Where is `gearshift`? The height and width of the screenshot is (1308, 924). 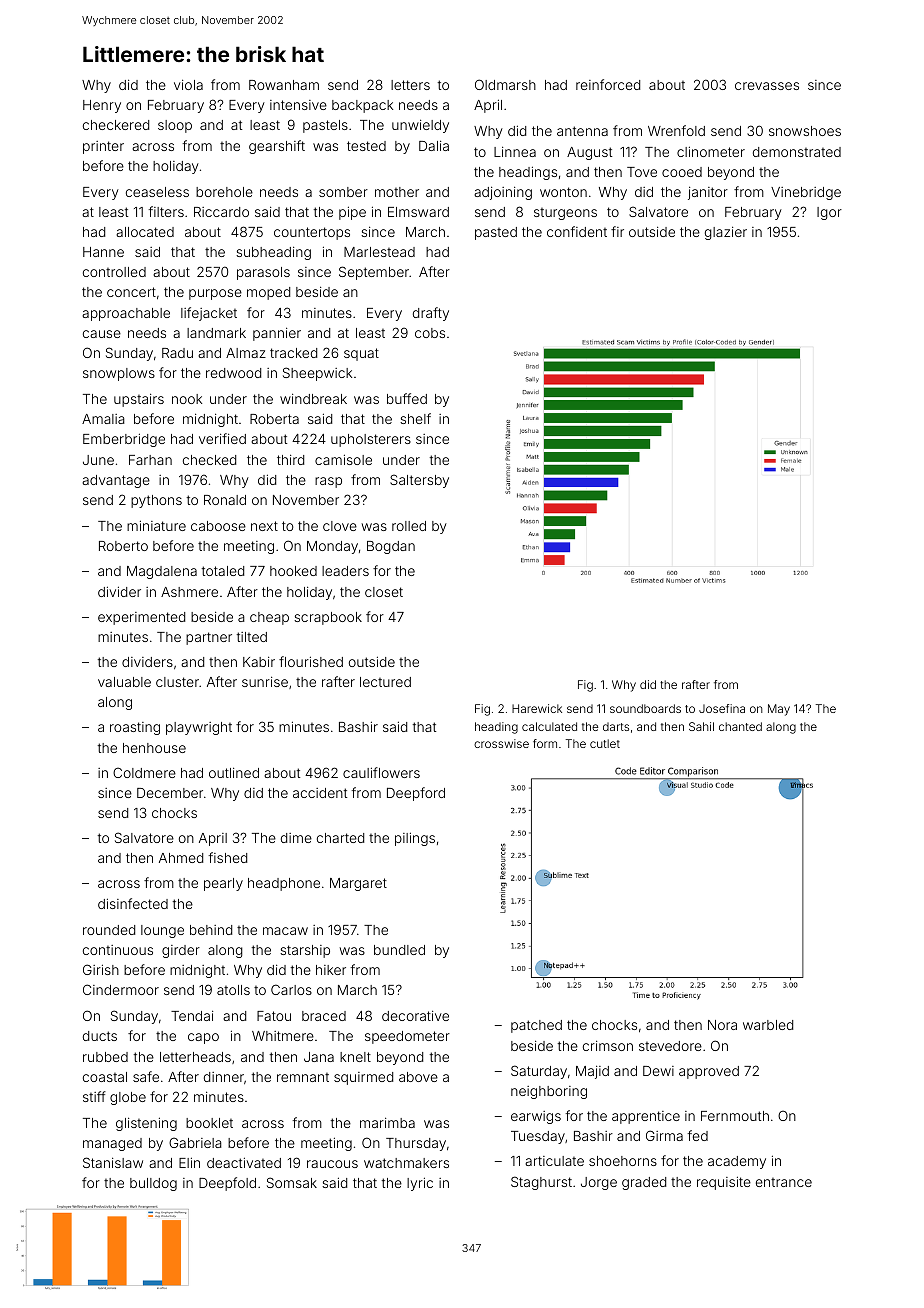 gearshift is located at coordinates (277, 147).
